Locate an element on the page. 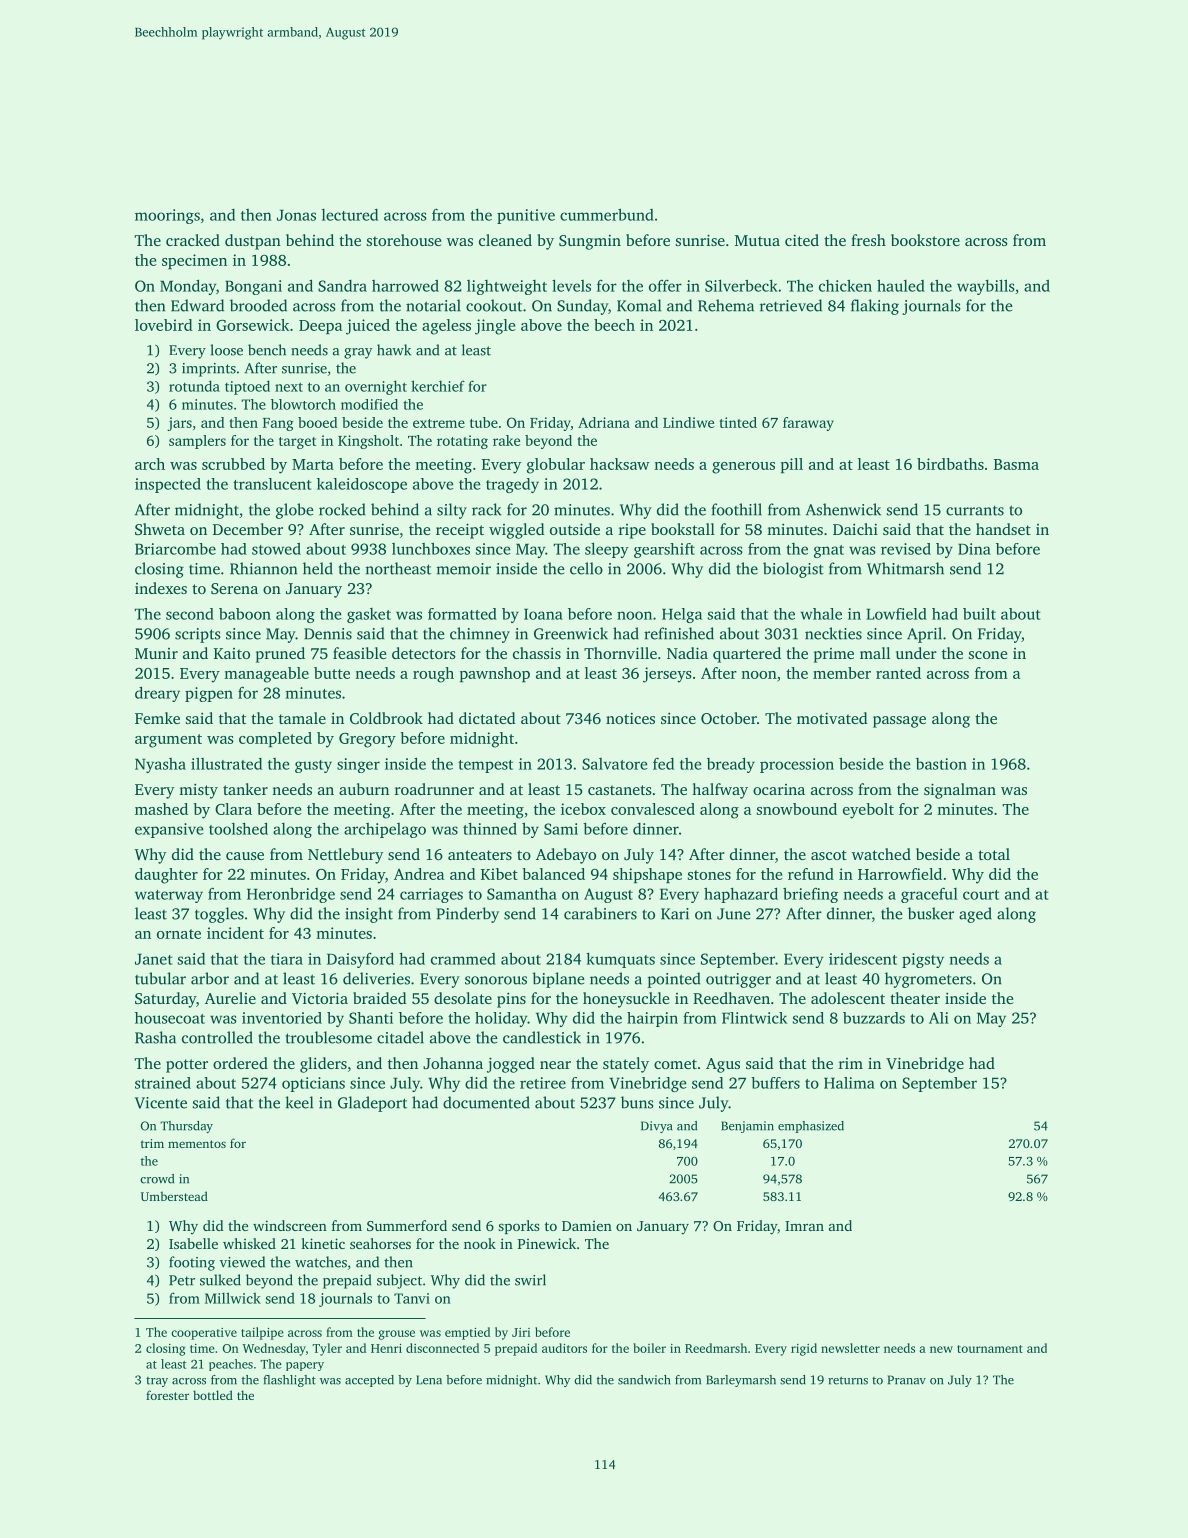 The width and height of the document is (1188, 1538). Pranav is located at coordinates (907, 1380).
